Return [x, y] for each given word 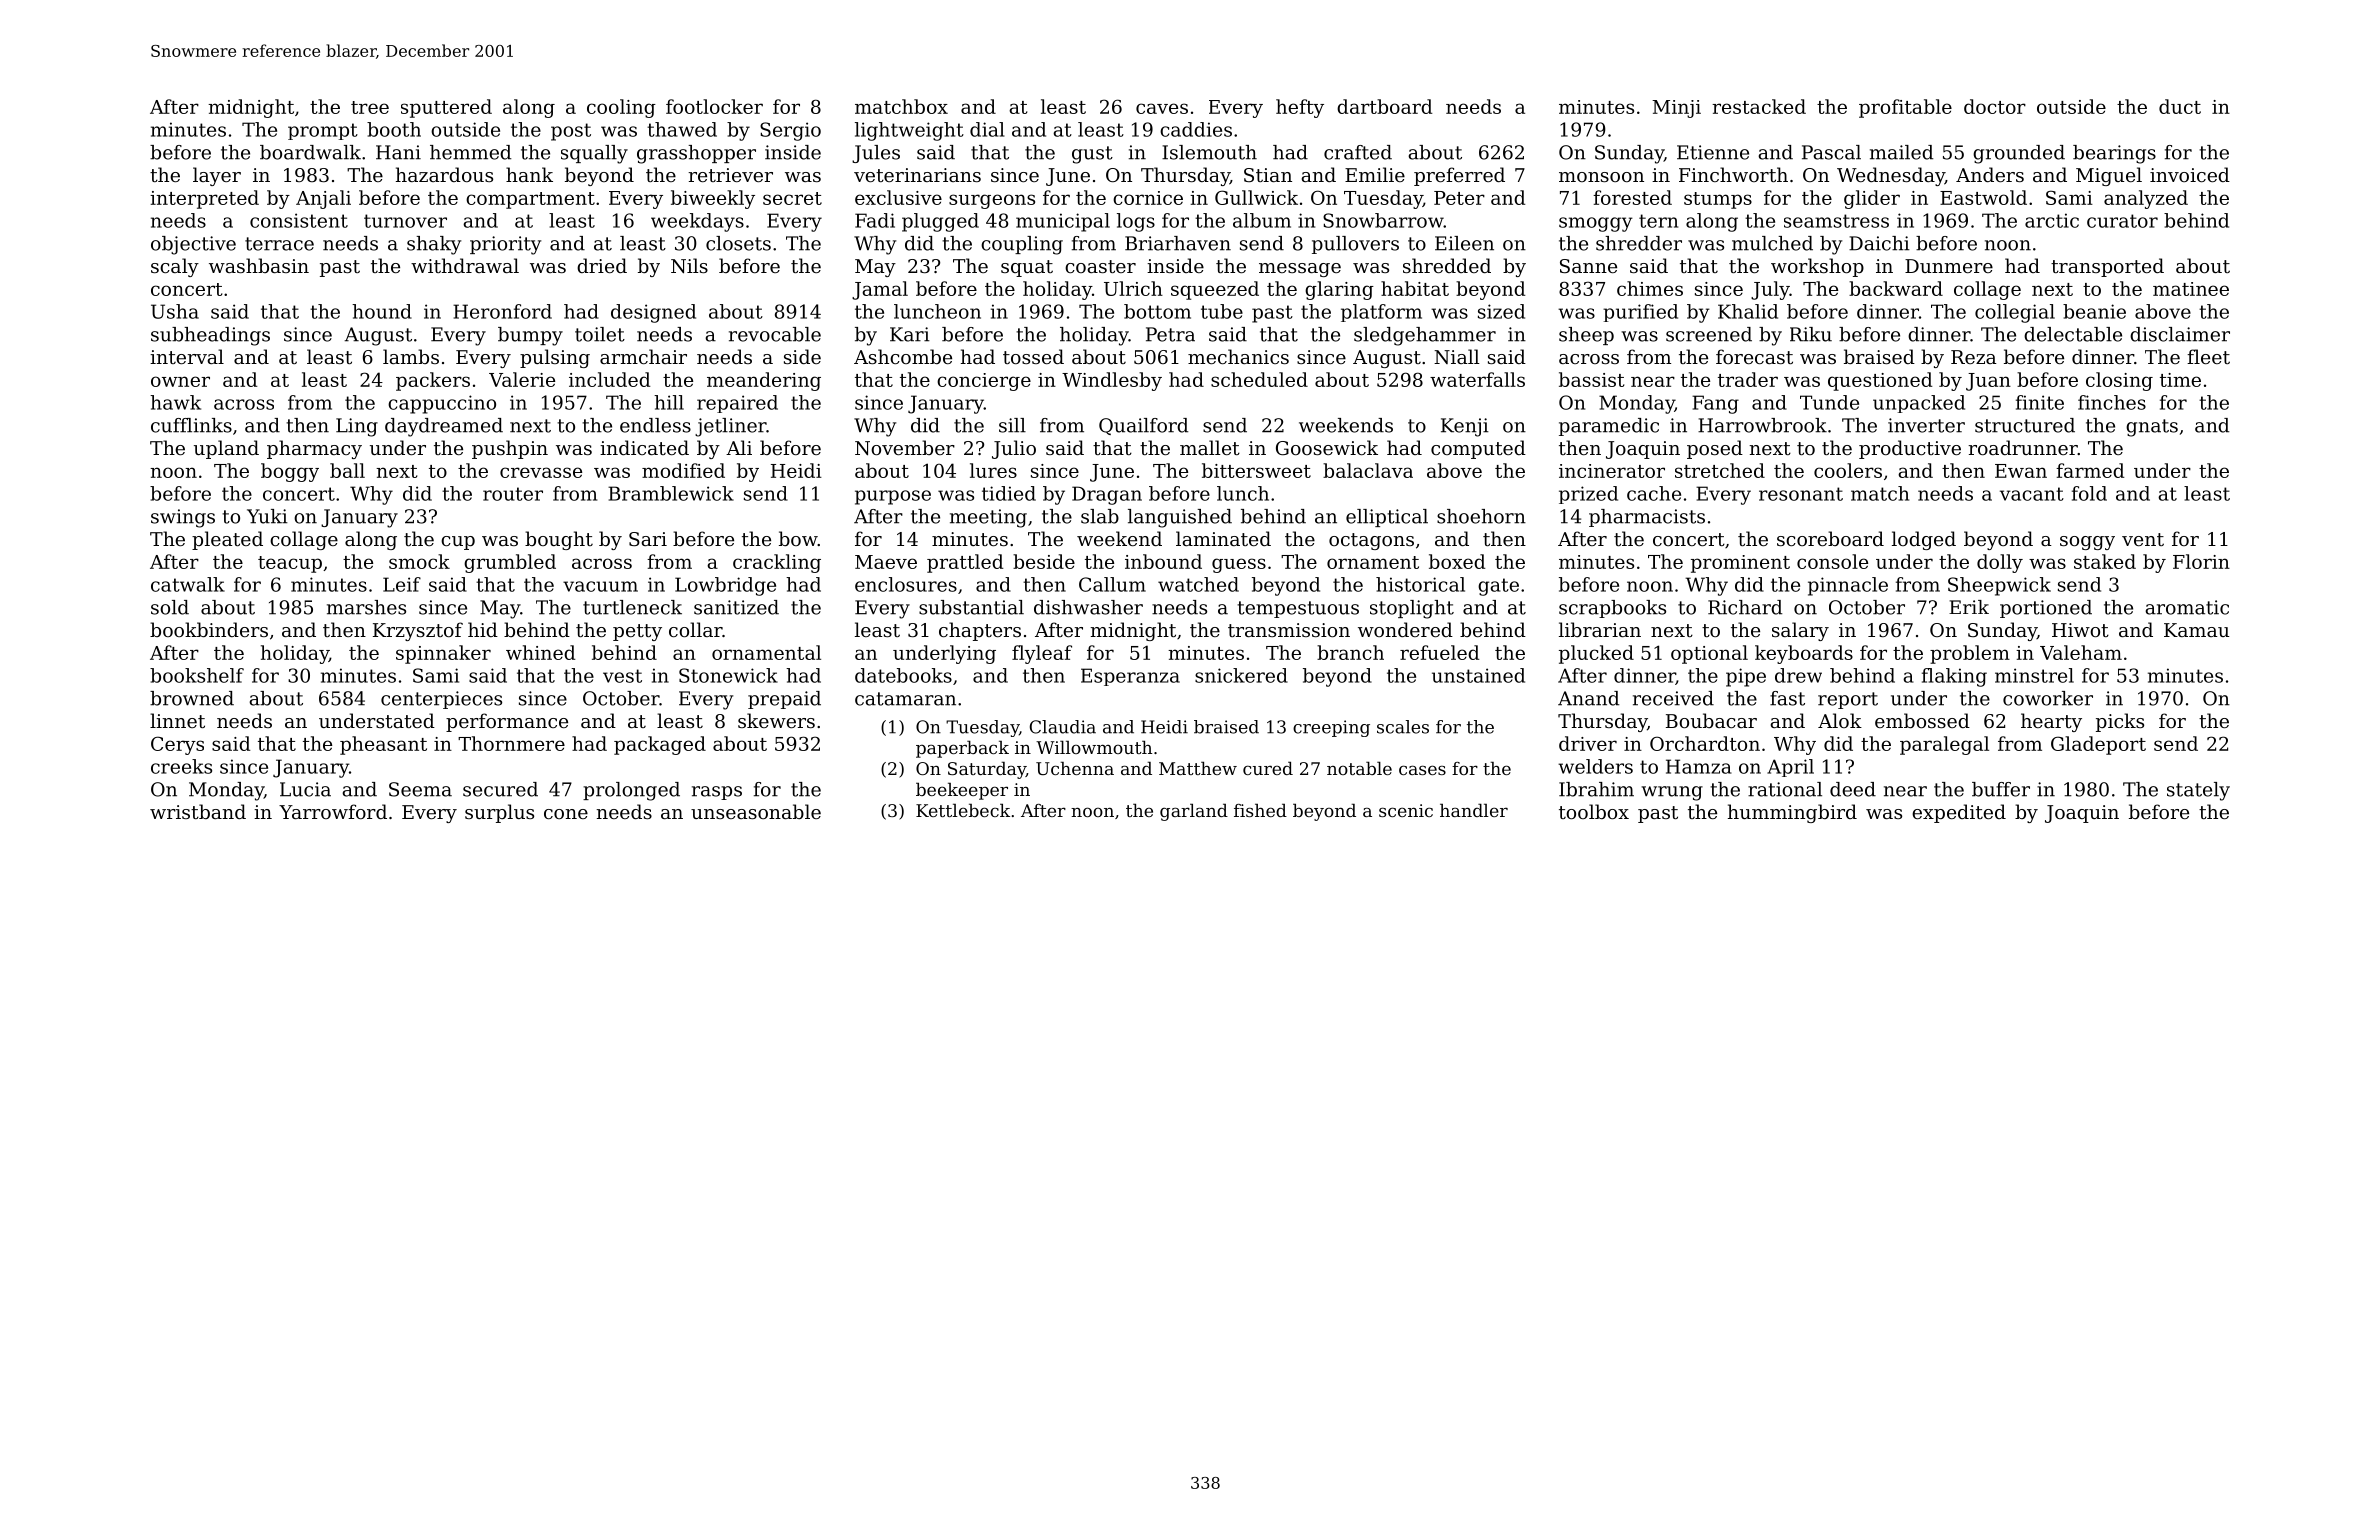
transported [2107, 267]
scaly [175, 267]
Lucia [305, 789]
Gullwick [1256, 197]
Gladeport [2098, 745]
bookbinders [209, 629]
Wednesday [1891, 176]
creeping [1331, 728]
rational [1785, 789]
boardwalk [310, 152]
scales [1403, 727]
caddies [1196, 129]
